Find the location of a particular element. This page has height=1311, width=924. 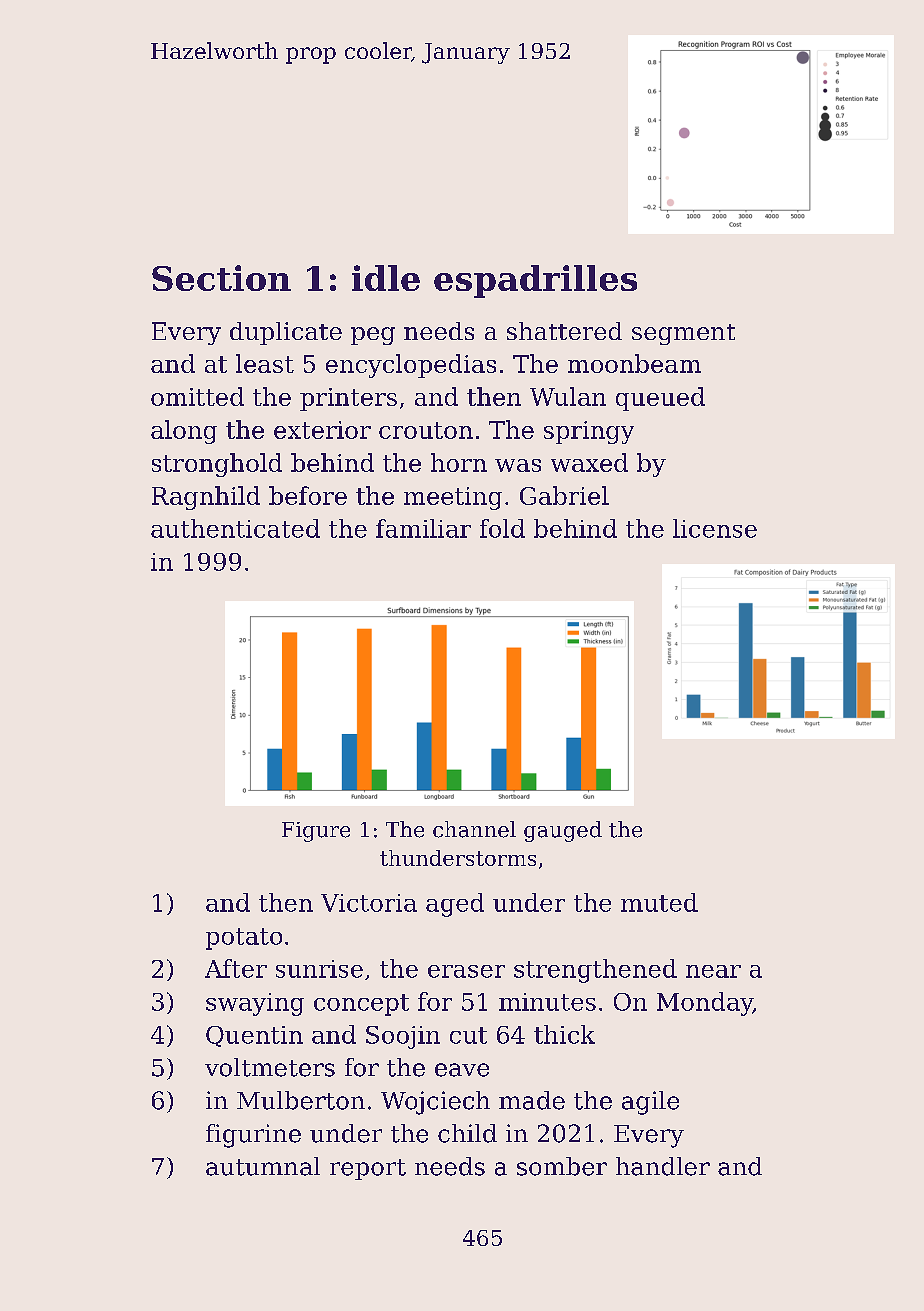

gauged is located at coordinates (563, 831).
